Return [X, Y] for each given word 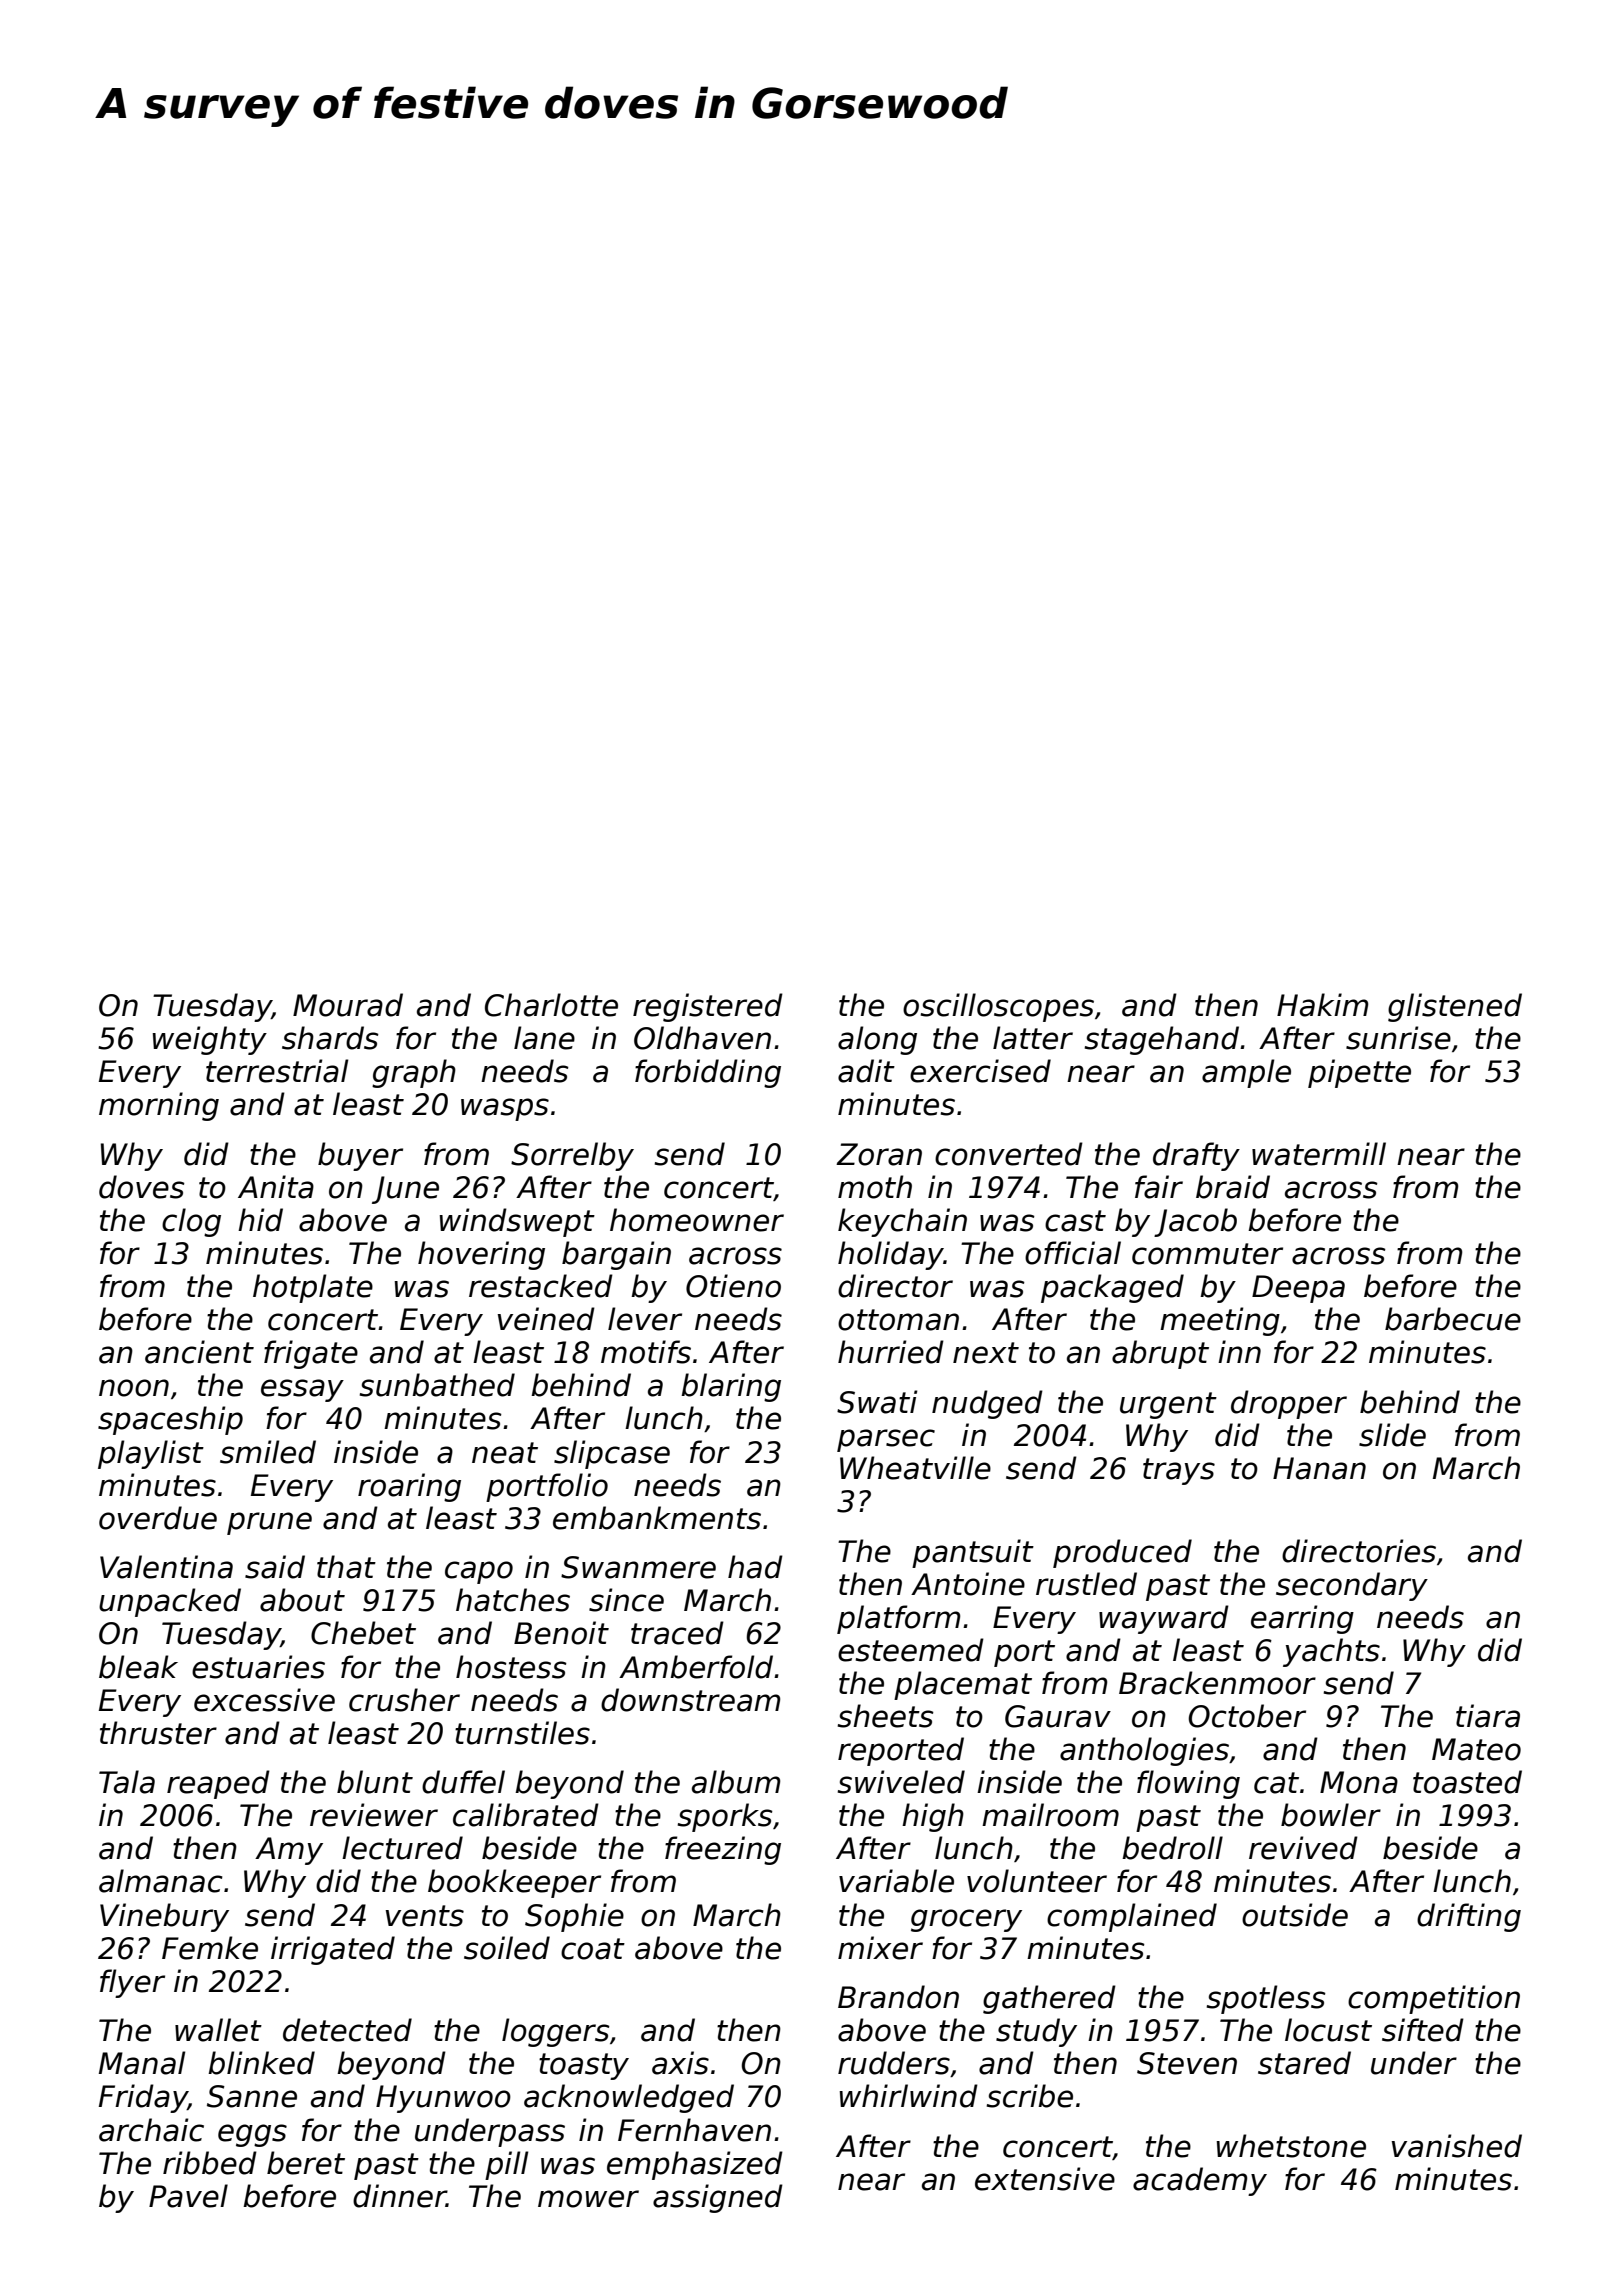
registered [708, 1007]
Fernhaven [694, 2130]
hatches [513, 1600]
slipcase [612, 1454]
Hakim [1322, 1005]
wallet [218, 2030]
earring [1302, 1619]
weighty [210, 1040]
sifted [1423, 2030]
